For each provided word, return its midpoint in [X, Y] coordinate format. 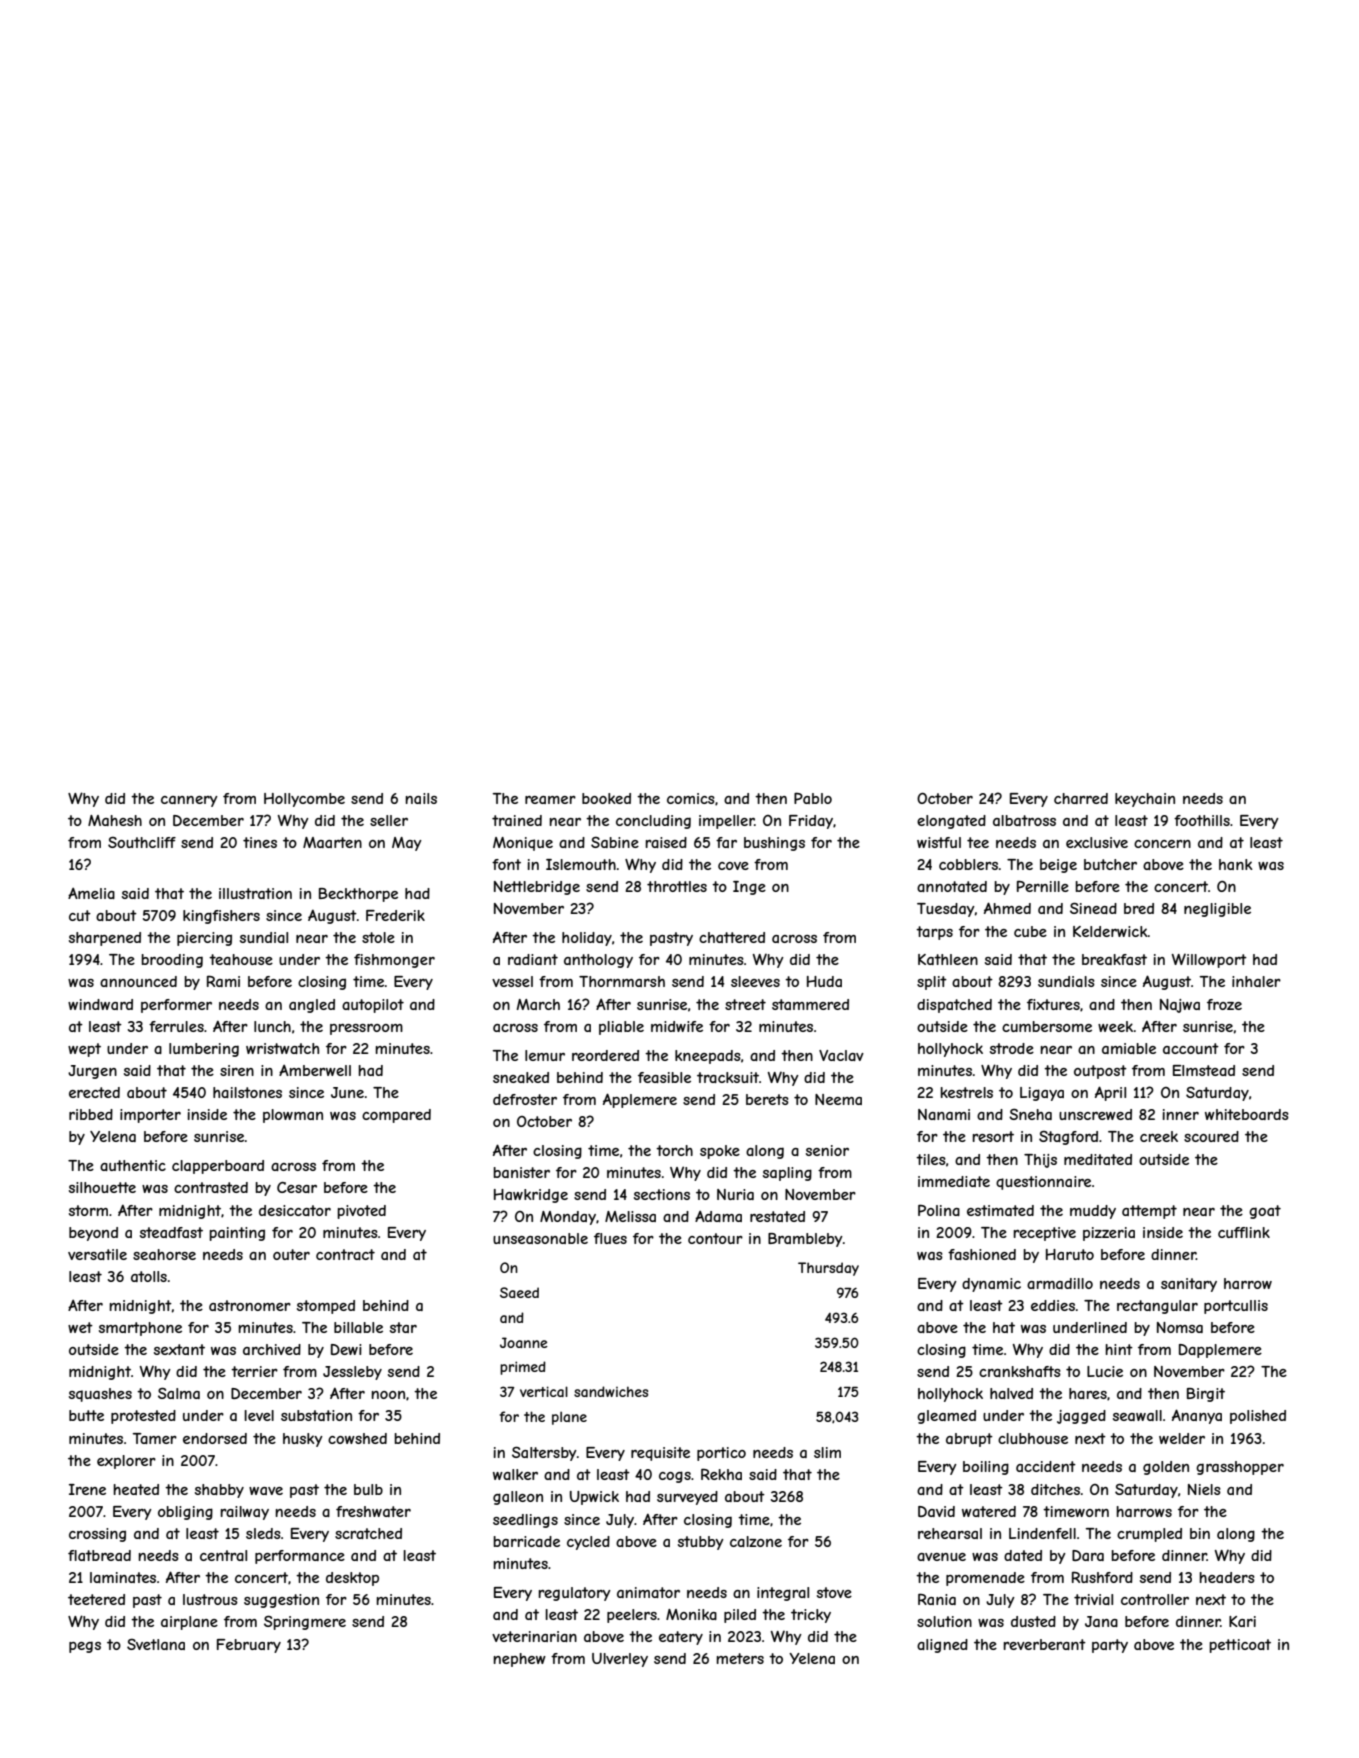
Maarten [332, 842]
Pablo [813, 798]
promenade [985, 1579]
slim [827, 1452]
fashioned [982, 1254]
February [249, 1646]
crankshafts [1020, 1371]
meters [740, 1658]
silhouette [102, 1187]
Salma [179, 1393]
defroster [525, 1099]
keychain [1145, 800]
